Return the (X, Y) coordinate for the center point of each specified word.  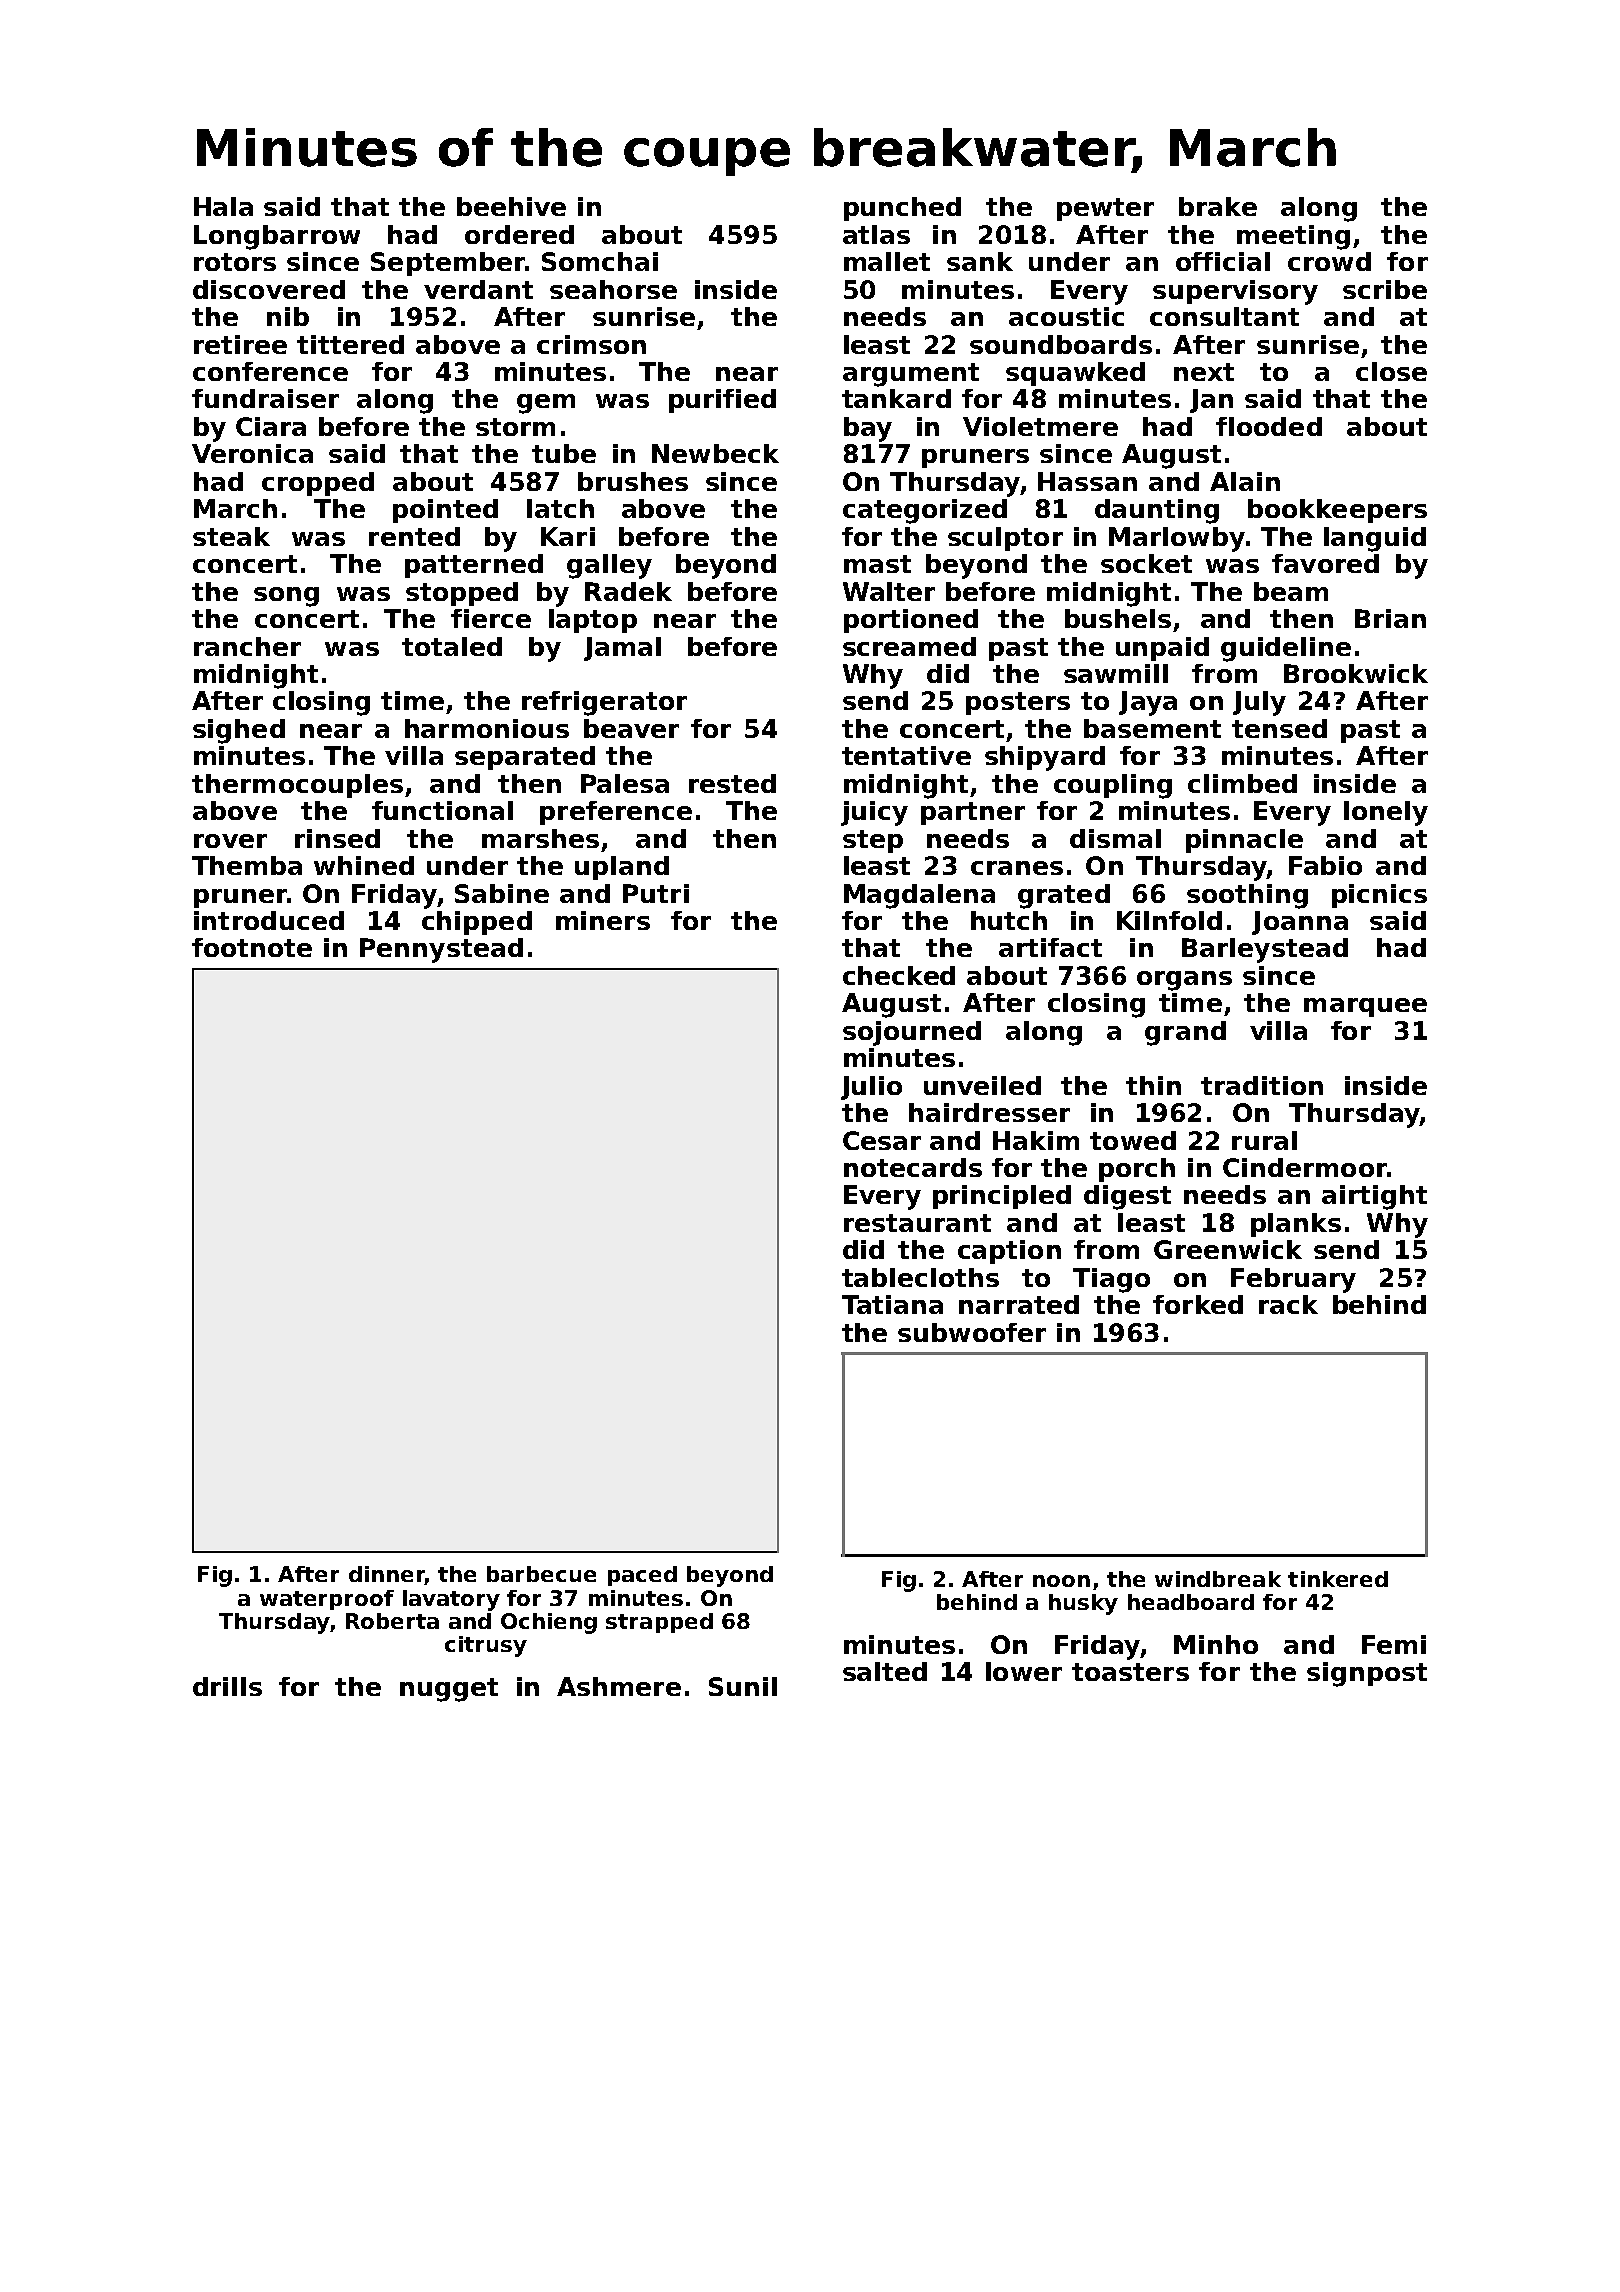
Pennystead (441, 950)
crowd (1329, 261)
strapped (659, 1623)
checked (899, 975)
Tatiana (892, 1304)
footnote (252, 947)
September (448, 264)
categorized (925, 511)
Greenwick (1228, 1249)
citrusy (486, 1646)
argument (911, 375)
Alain (1245, 481)
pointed (445, 511)
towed (1133, 1140)
